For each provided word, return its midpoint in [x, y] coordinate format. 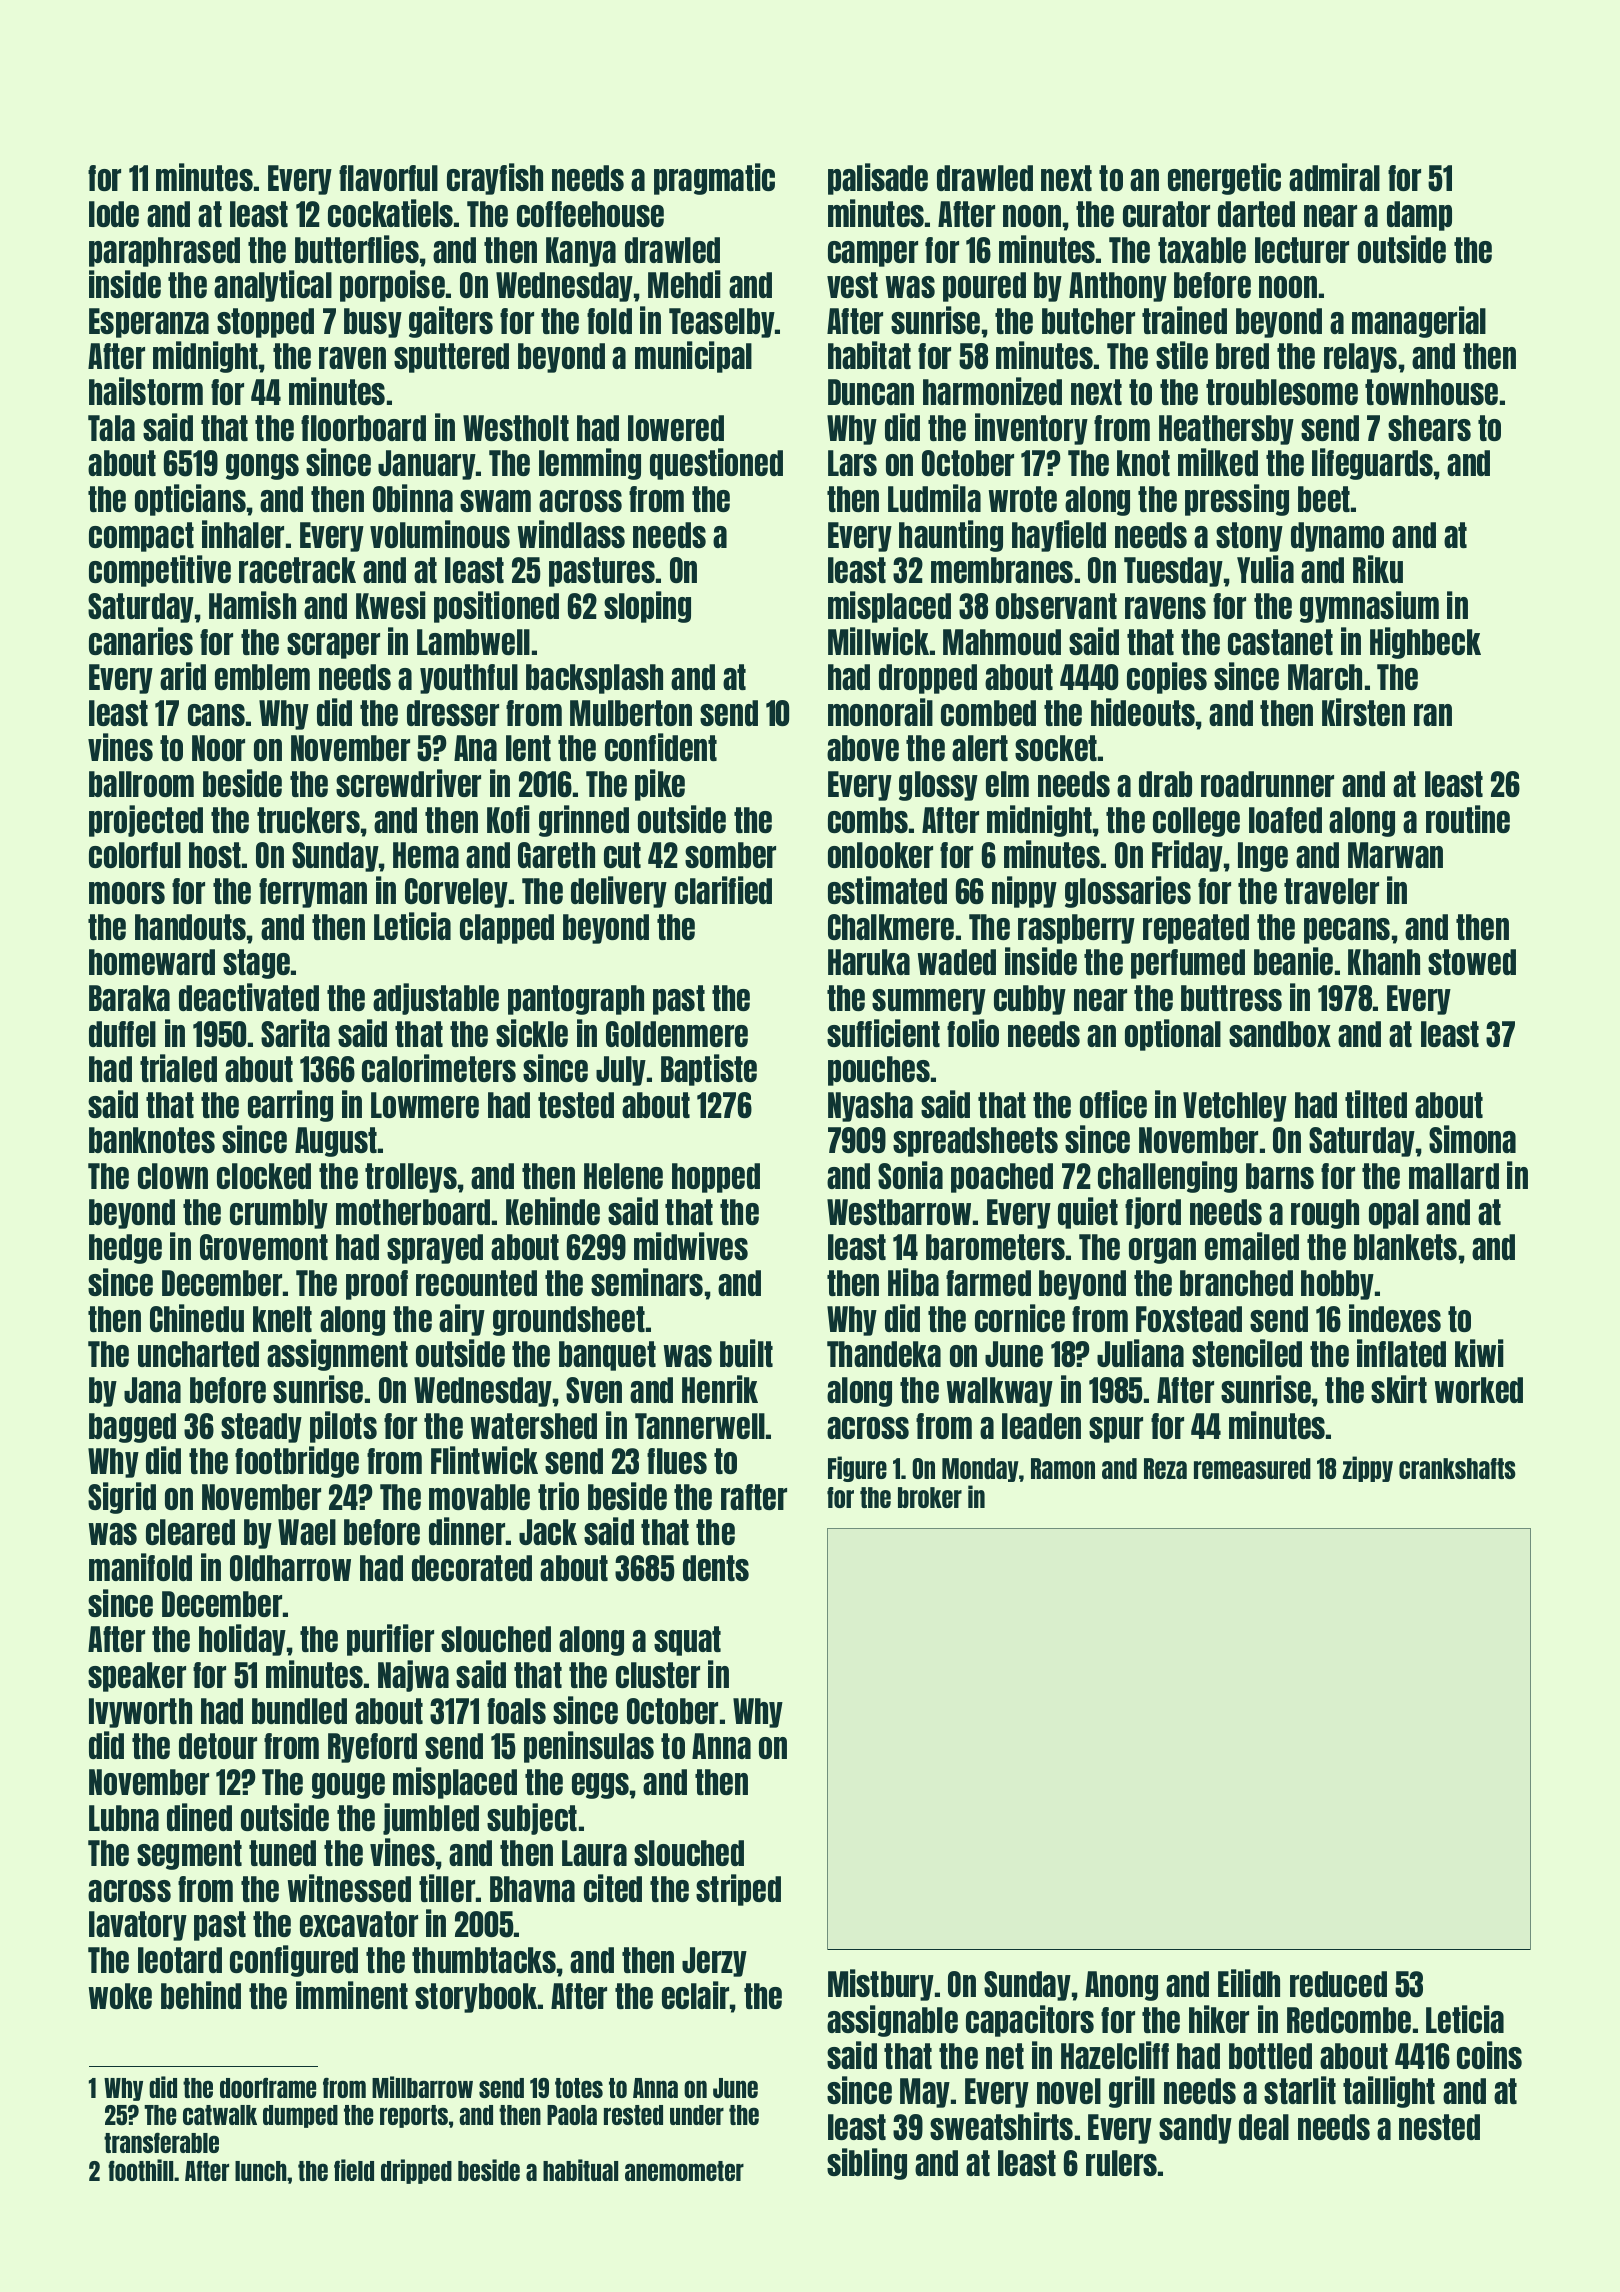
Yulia [1265, 569]
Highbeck [1425, 643]
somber [730, 855]
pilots [343, 1427]
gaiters [451, 322]
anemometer [684, 2171]
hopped [716, 1178]
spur [1116, 1430]
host [215, 855]
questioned [716, 464]
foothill [140, 2170]
